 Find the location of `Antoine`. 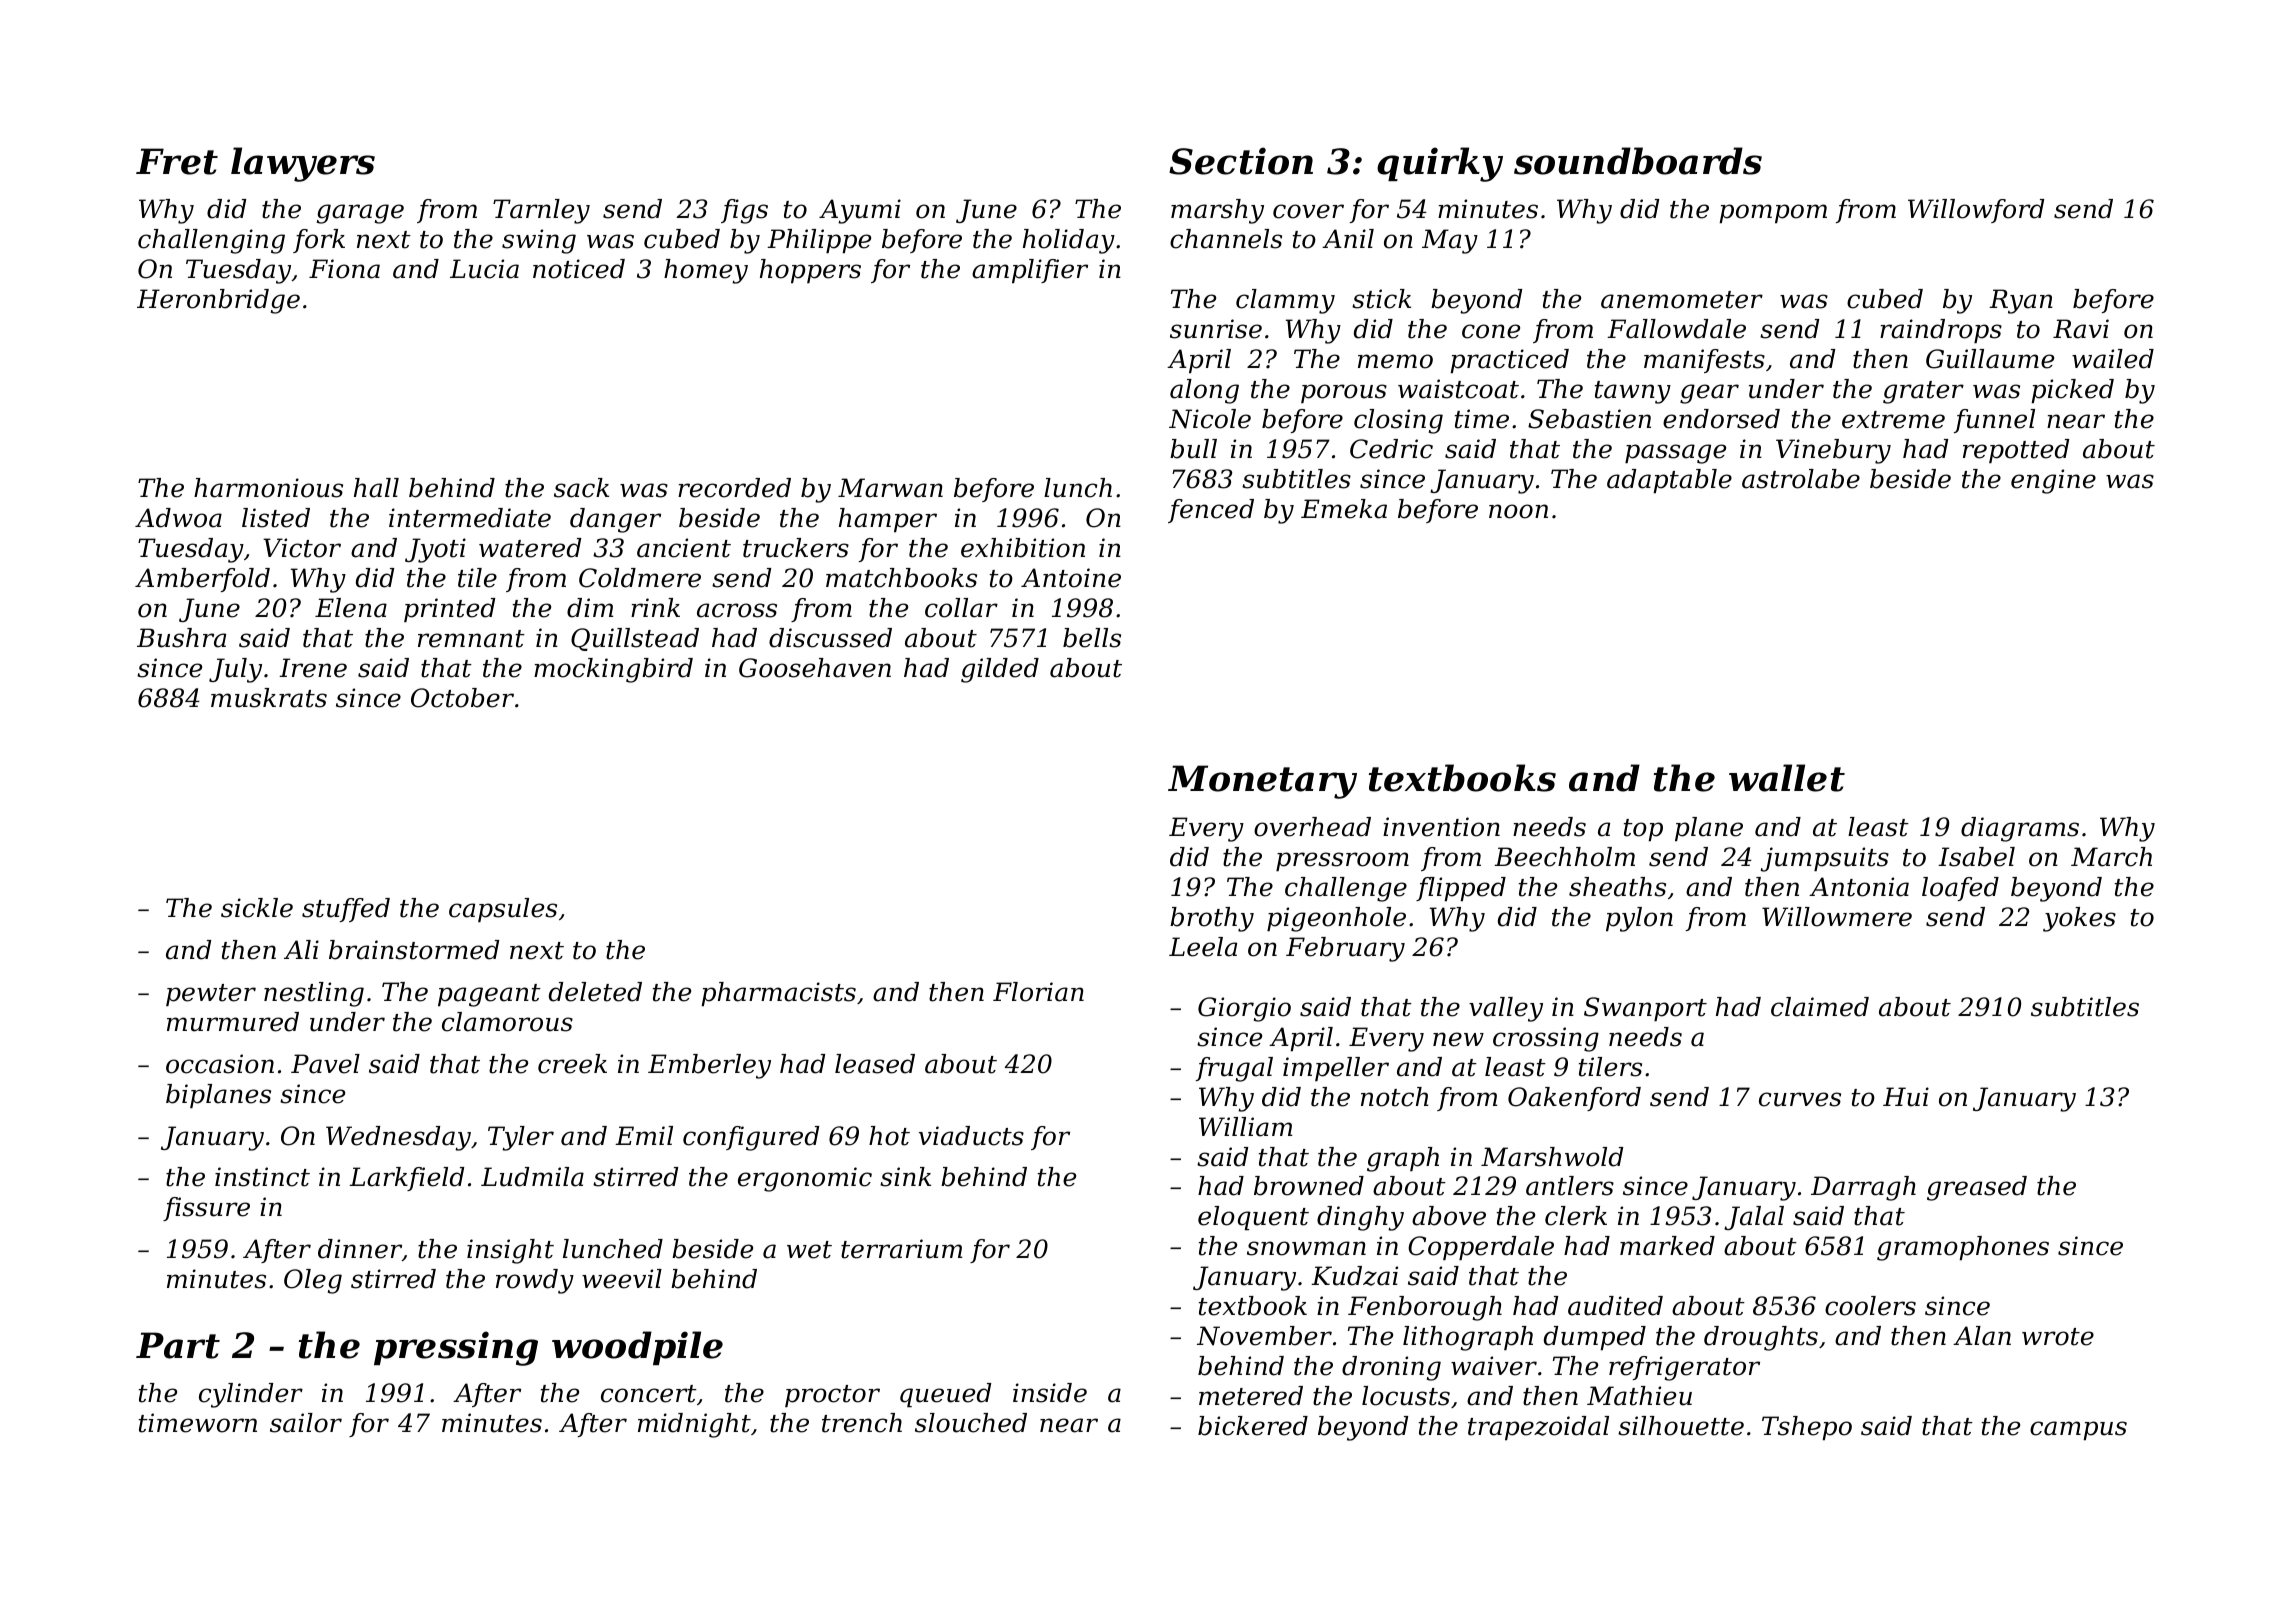

Antoine is located at coordinates (1071, 578).
